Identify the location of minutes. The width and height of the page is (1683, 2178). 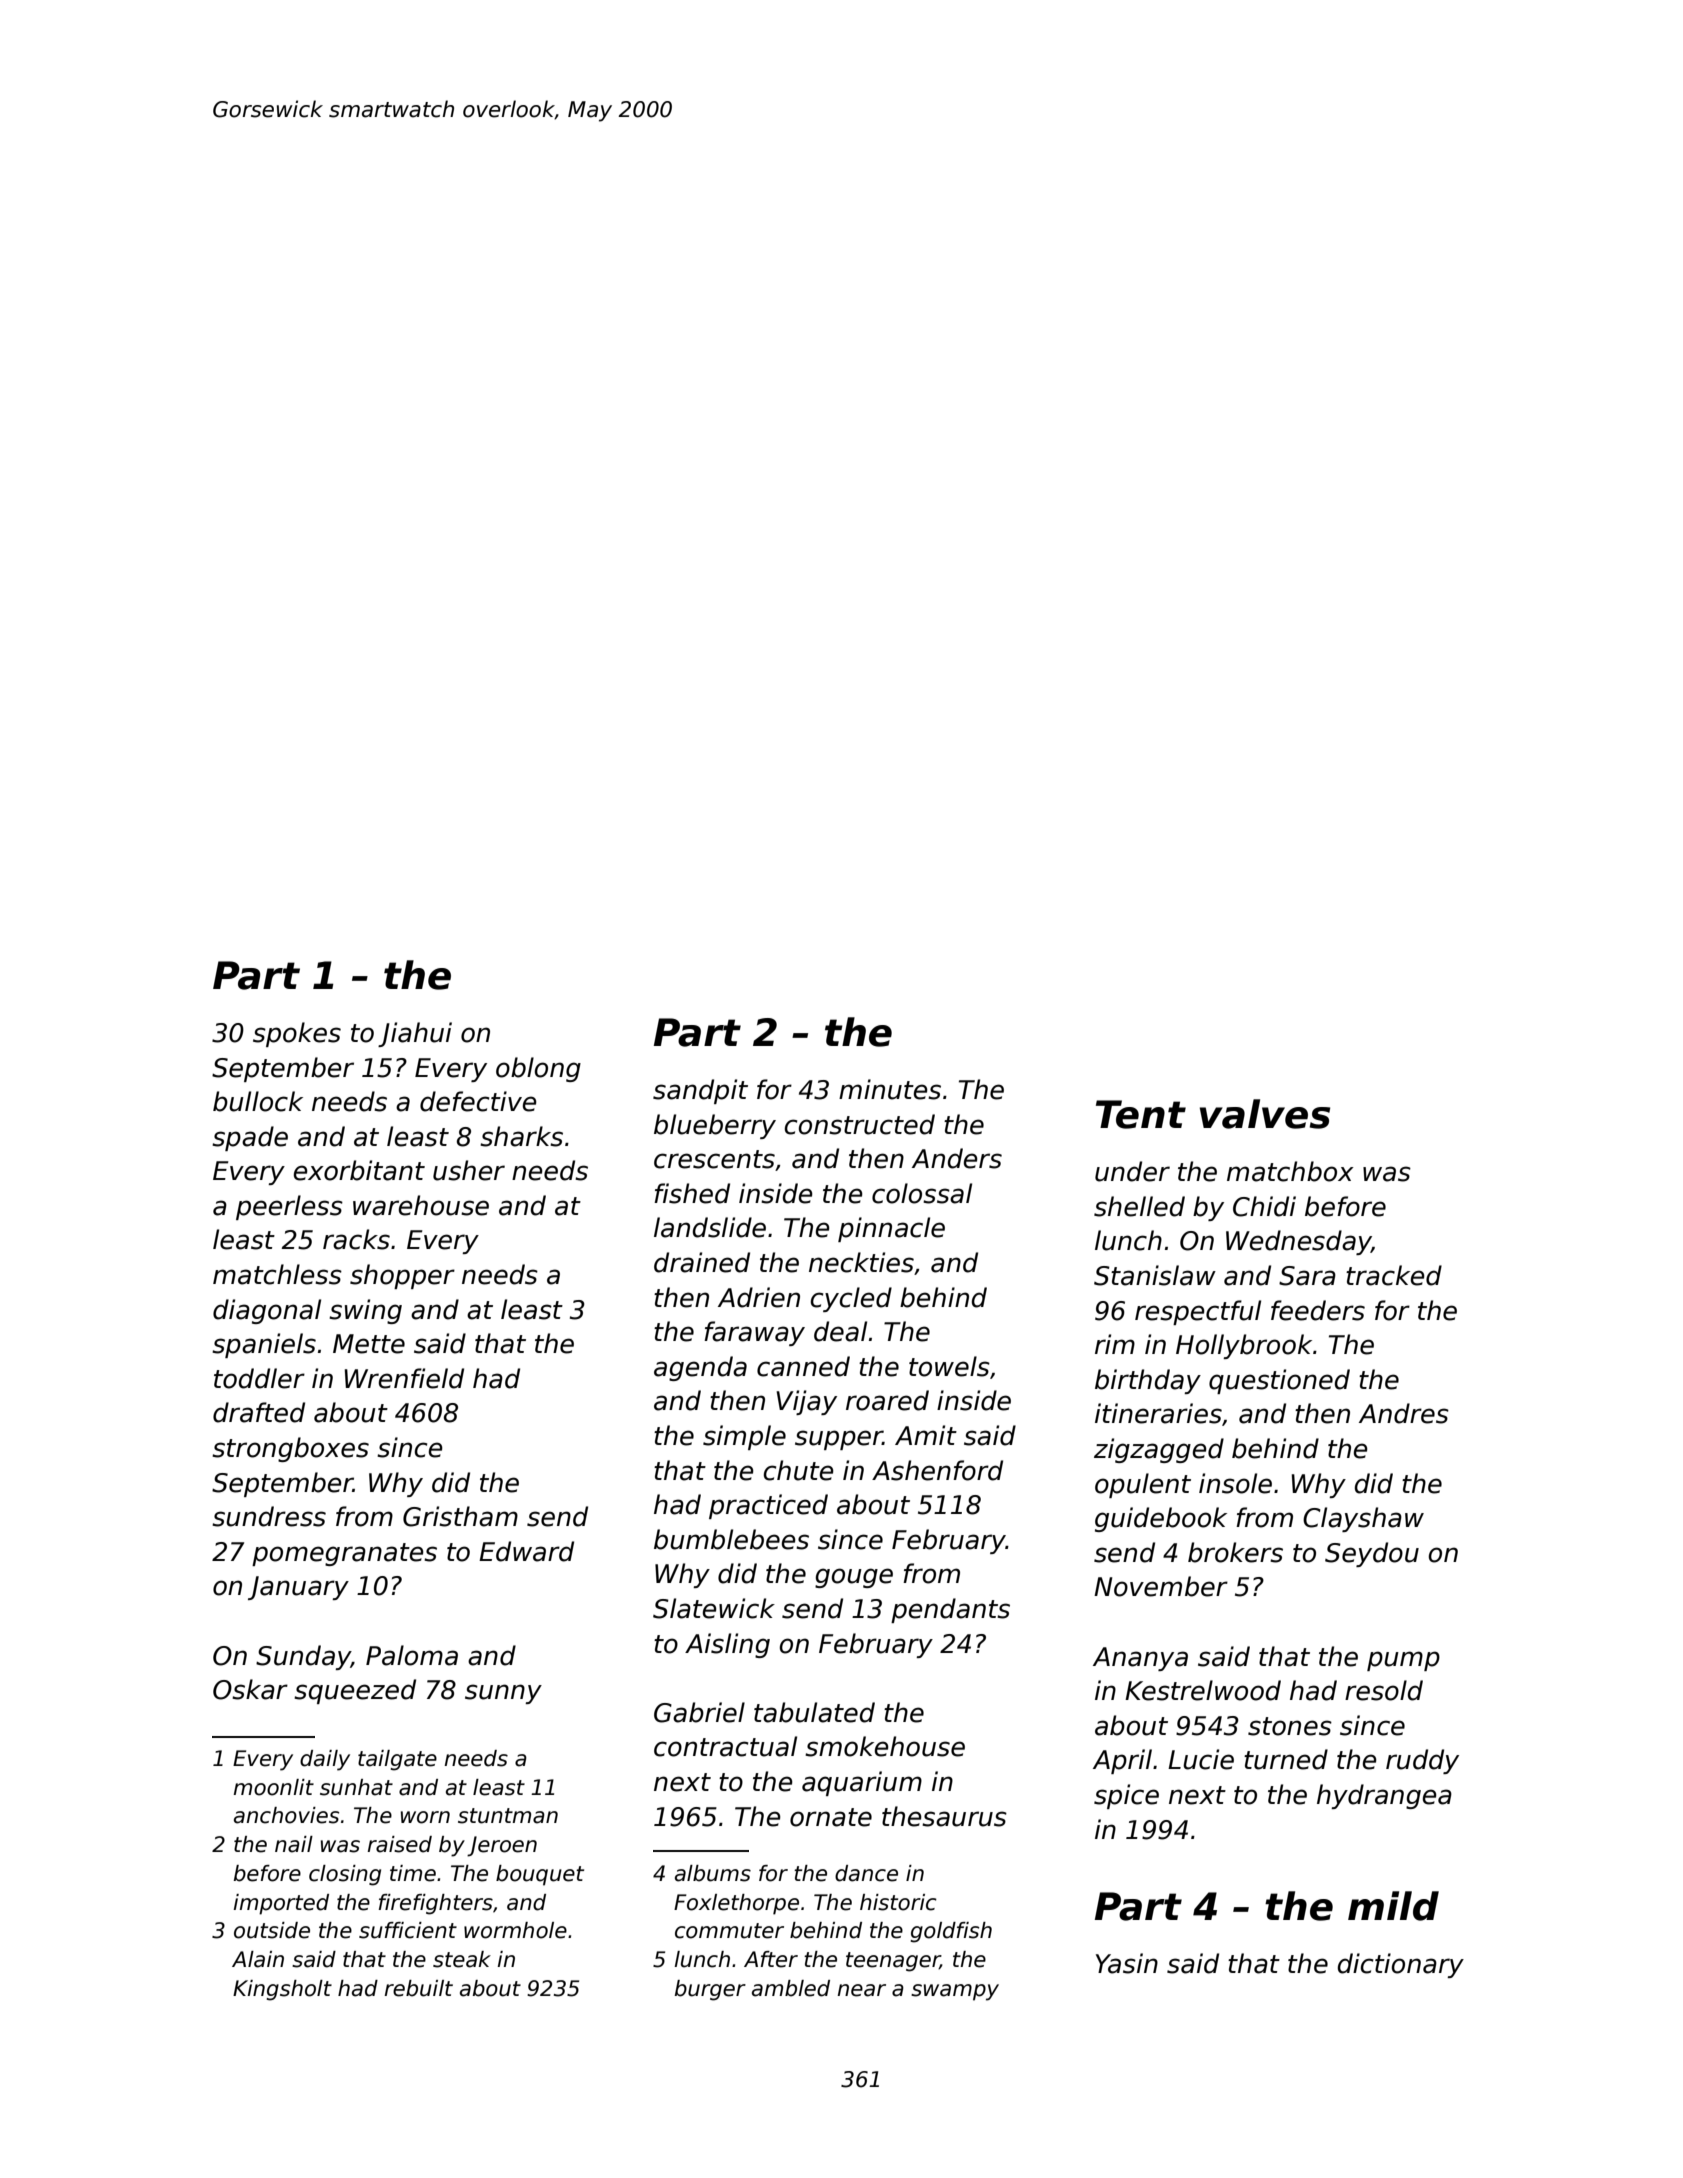
(890, 1089).
